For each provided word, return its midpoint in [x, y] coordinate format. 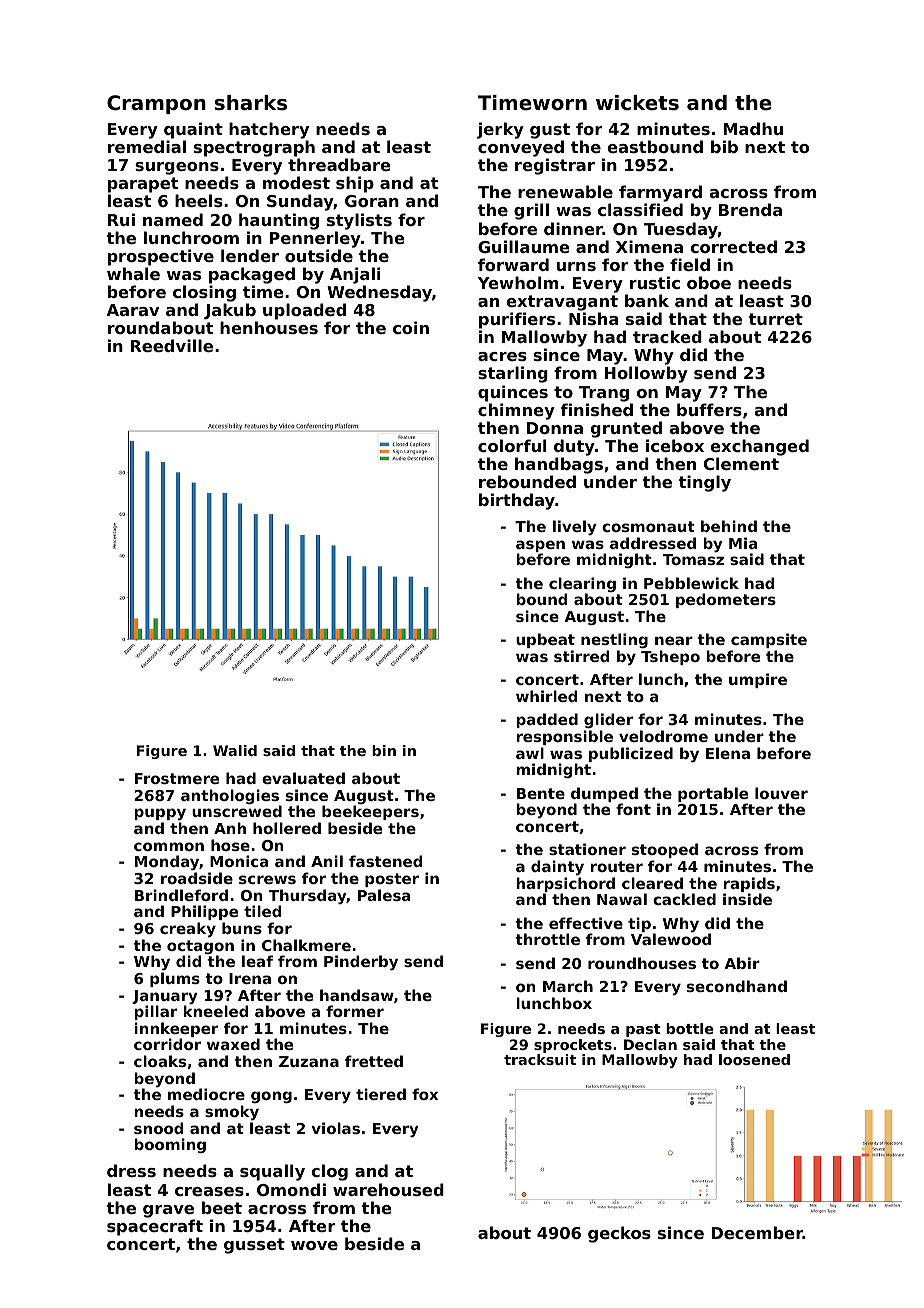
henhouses [269, 327]
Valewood [671, 939]
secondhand [737, 986]
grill [531, 211]
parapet [143, 185]
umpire [758, 680]
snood [158, 1128]
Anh [230, 828]
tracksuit [540, 1059]
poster [392, 880]
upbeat [545, 640]
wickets [637, 103]
